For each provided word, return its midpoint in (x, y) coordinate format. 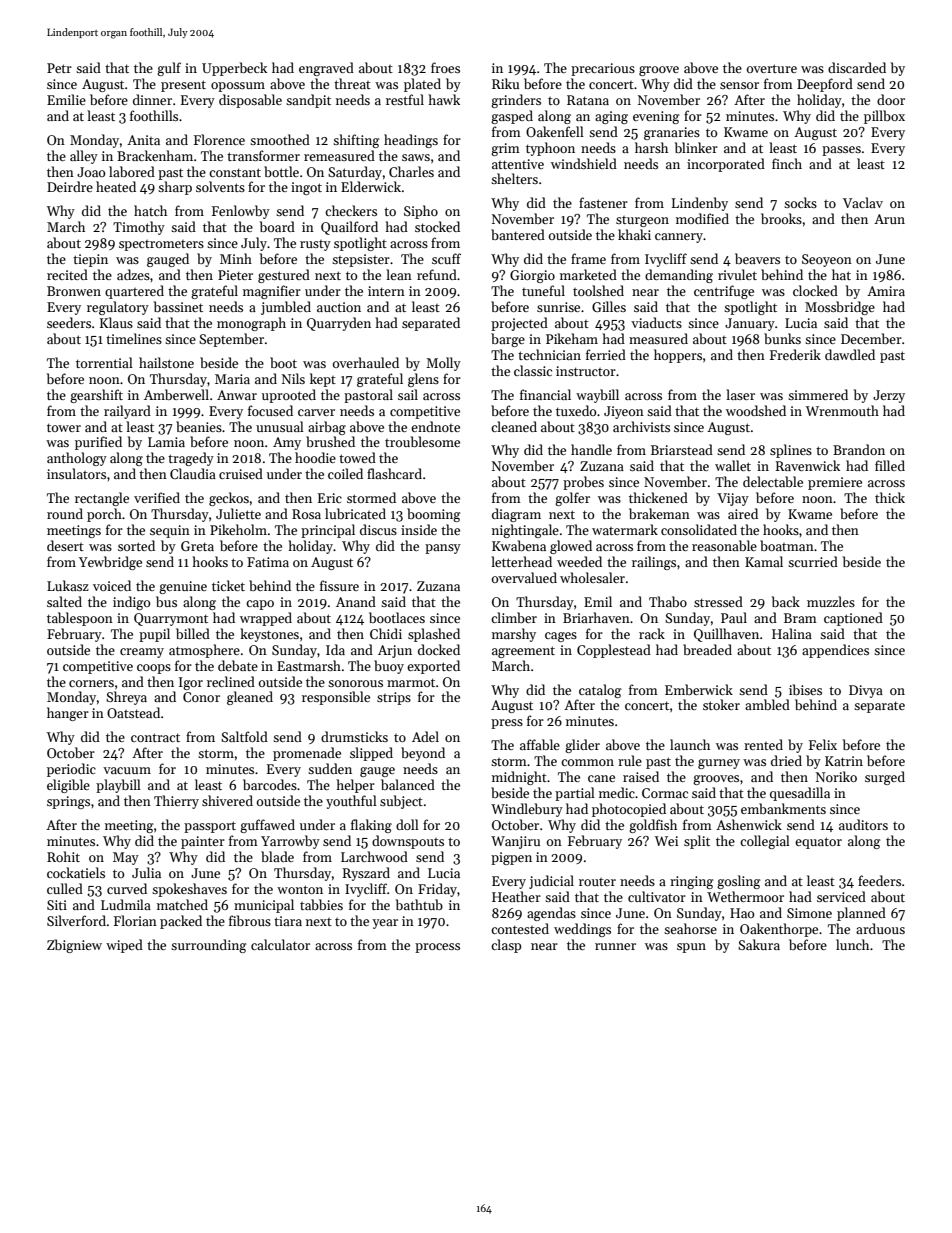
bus (166, 601)
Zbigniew (74, 946)
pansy (443, 549)
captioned (853, 619)
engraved (326, 69)
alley (84, 157)
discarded (857, 67)
